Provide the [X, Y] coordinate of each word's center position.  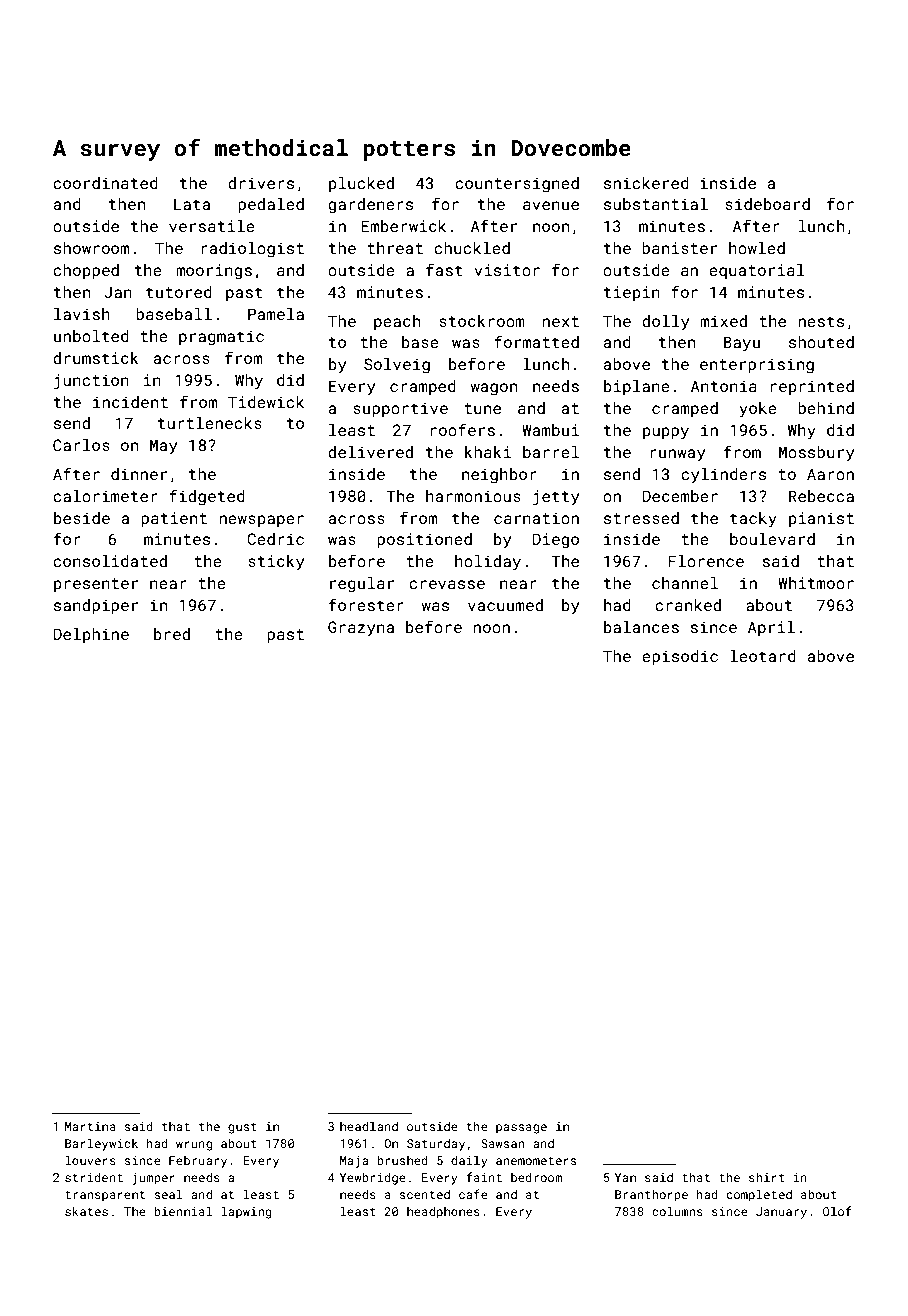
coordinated [105, 183]
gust [242, 1128]
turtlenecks [210, 423]
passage [521, 1129]
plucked [361, 185]
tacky [753, 520]
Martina [90, 1126]
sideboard [767, 204]
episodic [680, 658]
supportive [400, 410]
